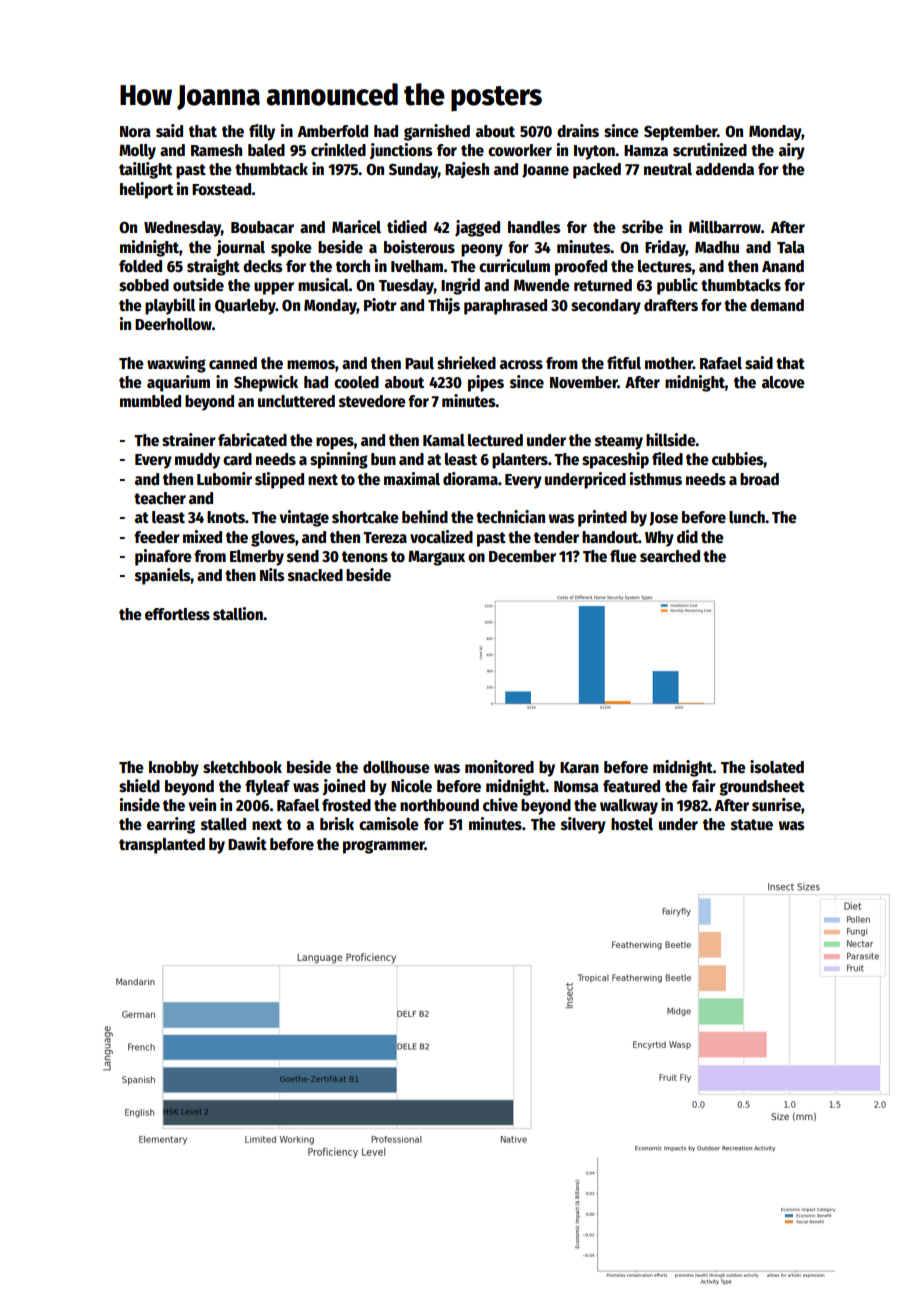 This document has height=1311, width=924. Describe the element at coordinates (266, 383) in the document. I see `Shepwick` at that location.
